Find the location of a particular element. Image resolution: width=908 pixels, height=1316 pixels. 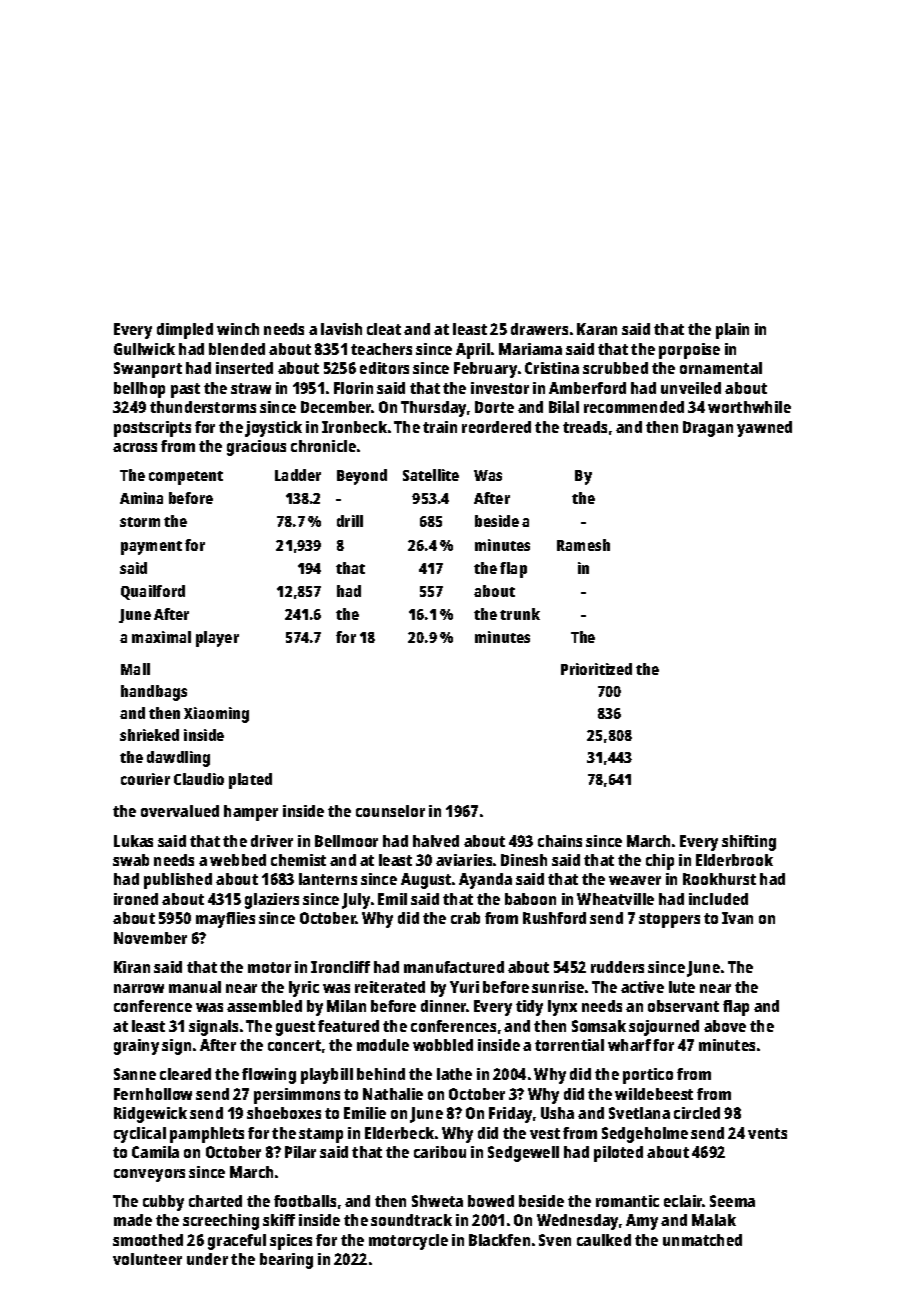

caribou is located at coordinates (440, 1152).
